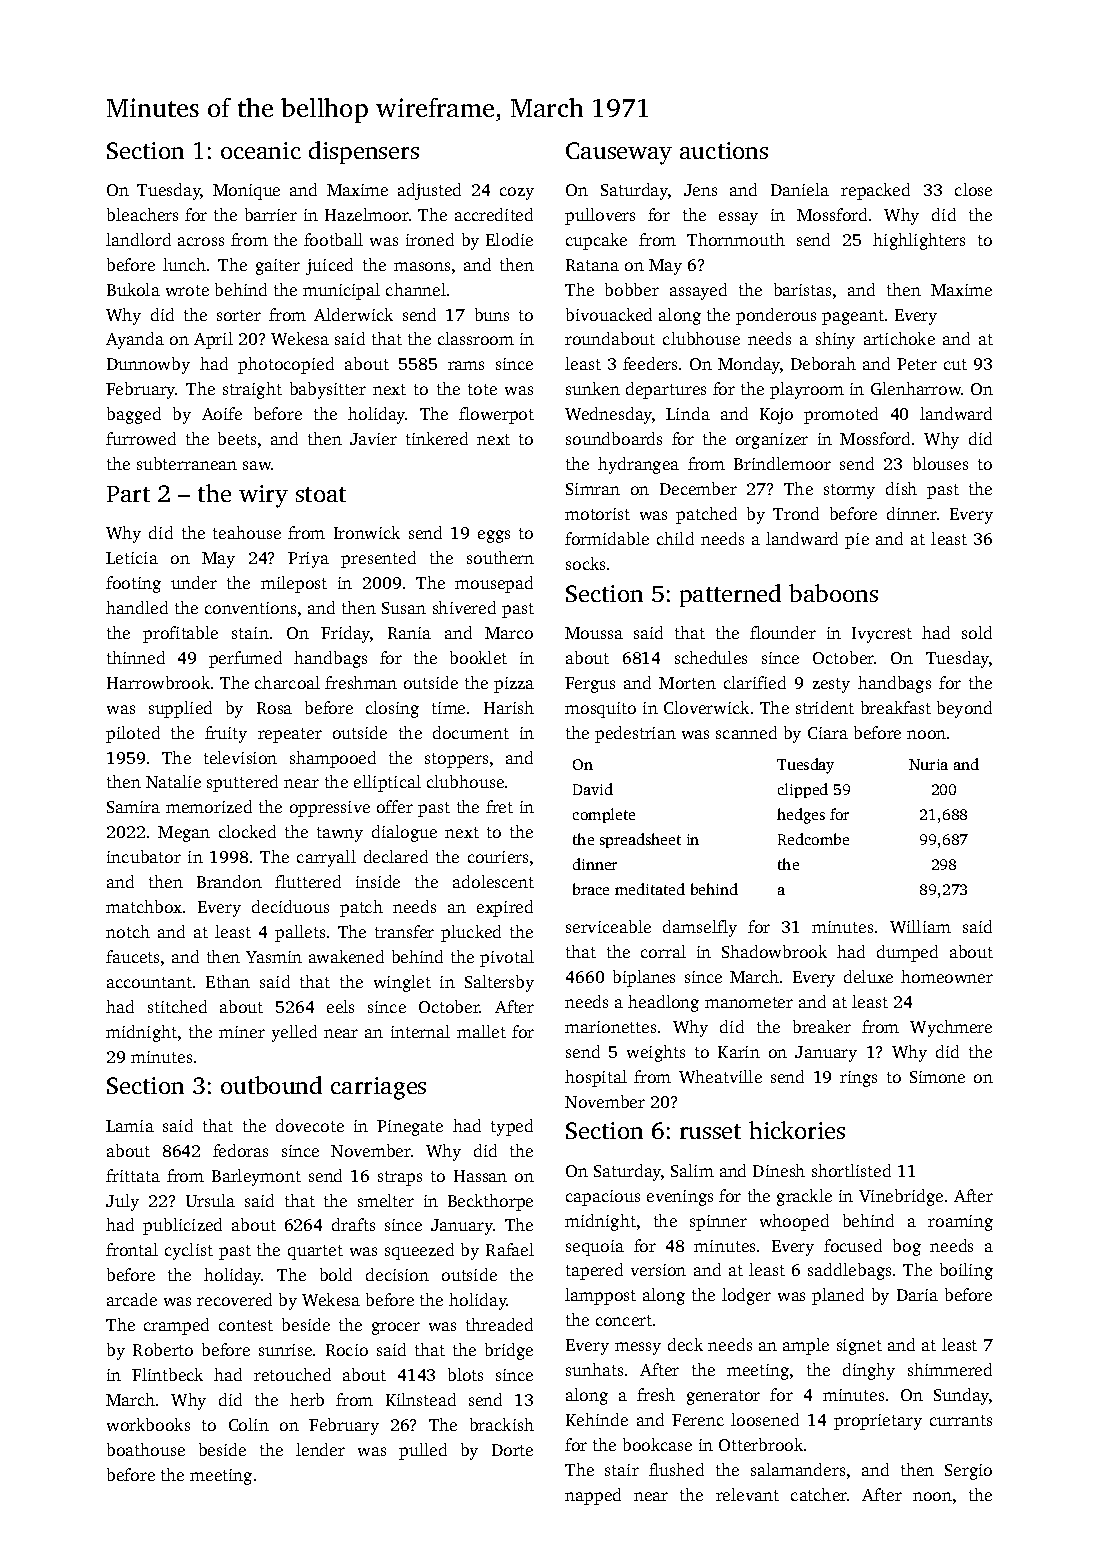 Image resolution: width=1100 pixels, height=1556 pixels. I want to click on dispensers, so click(364, 152).
